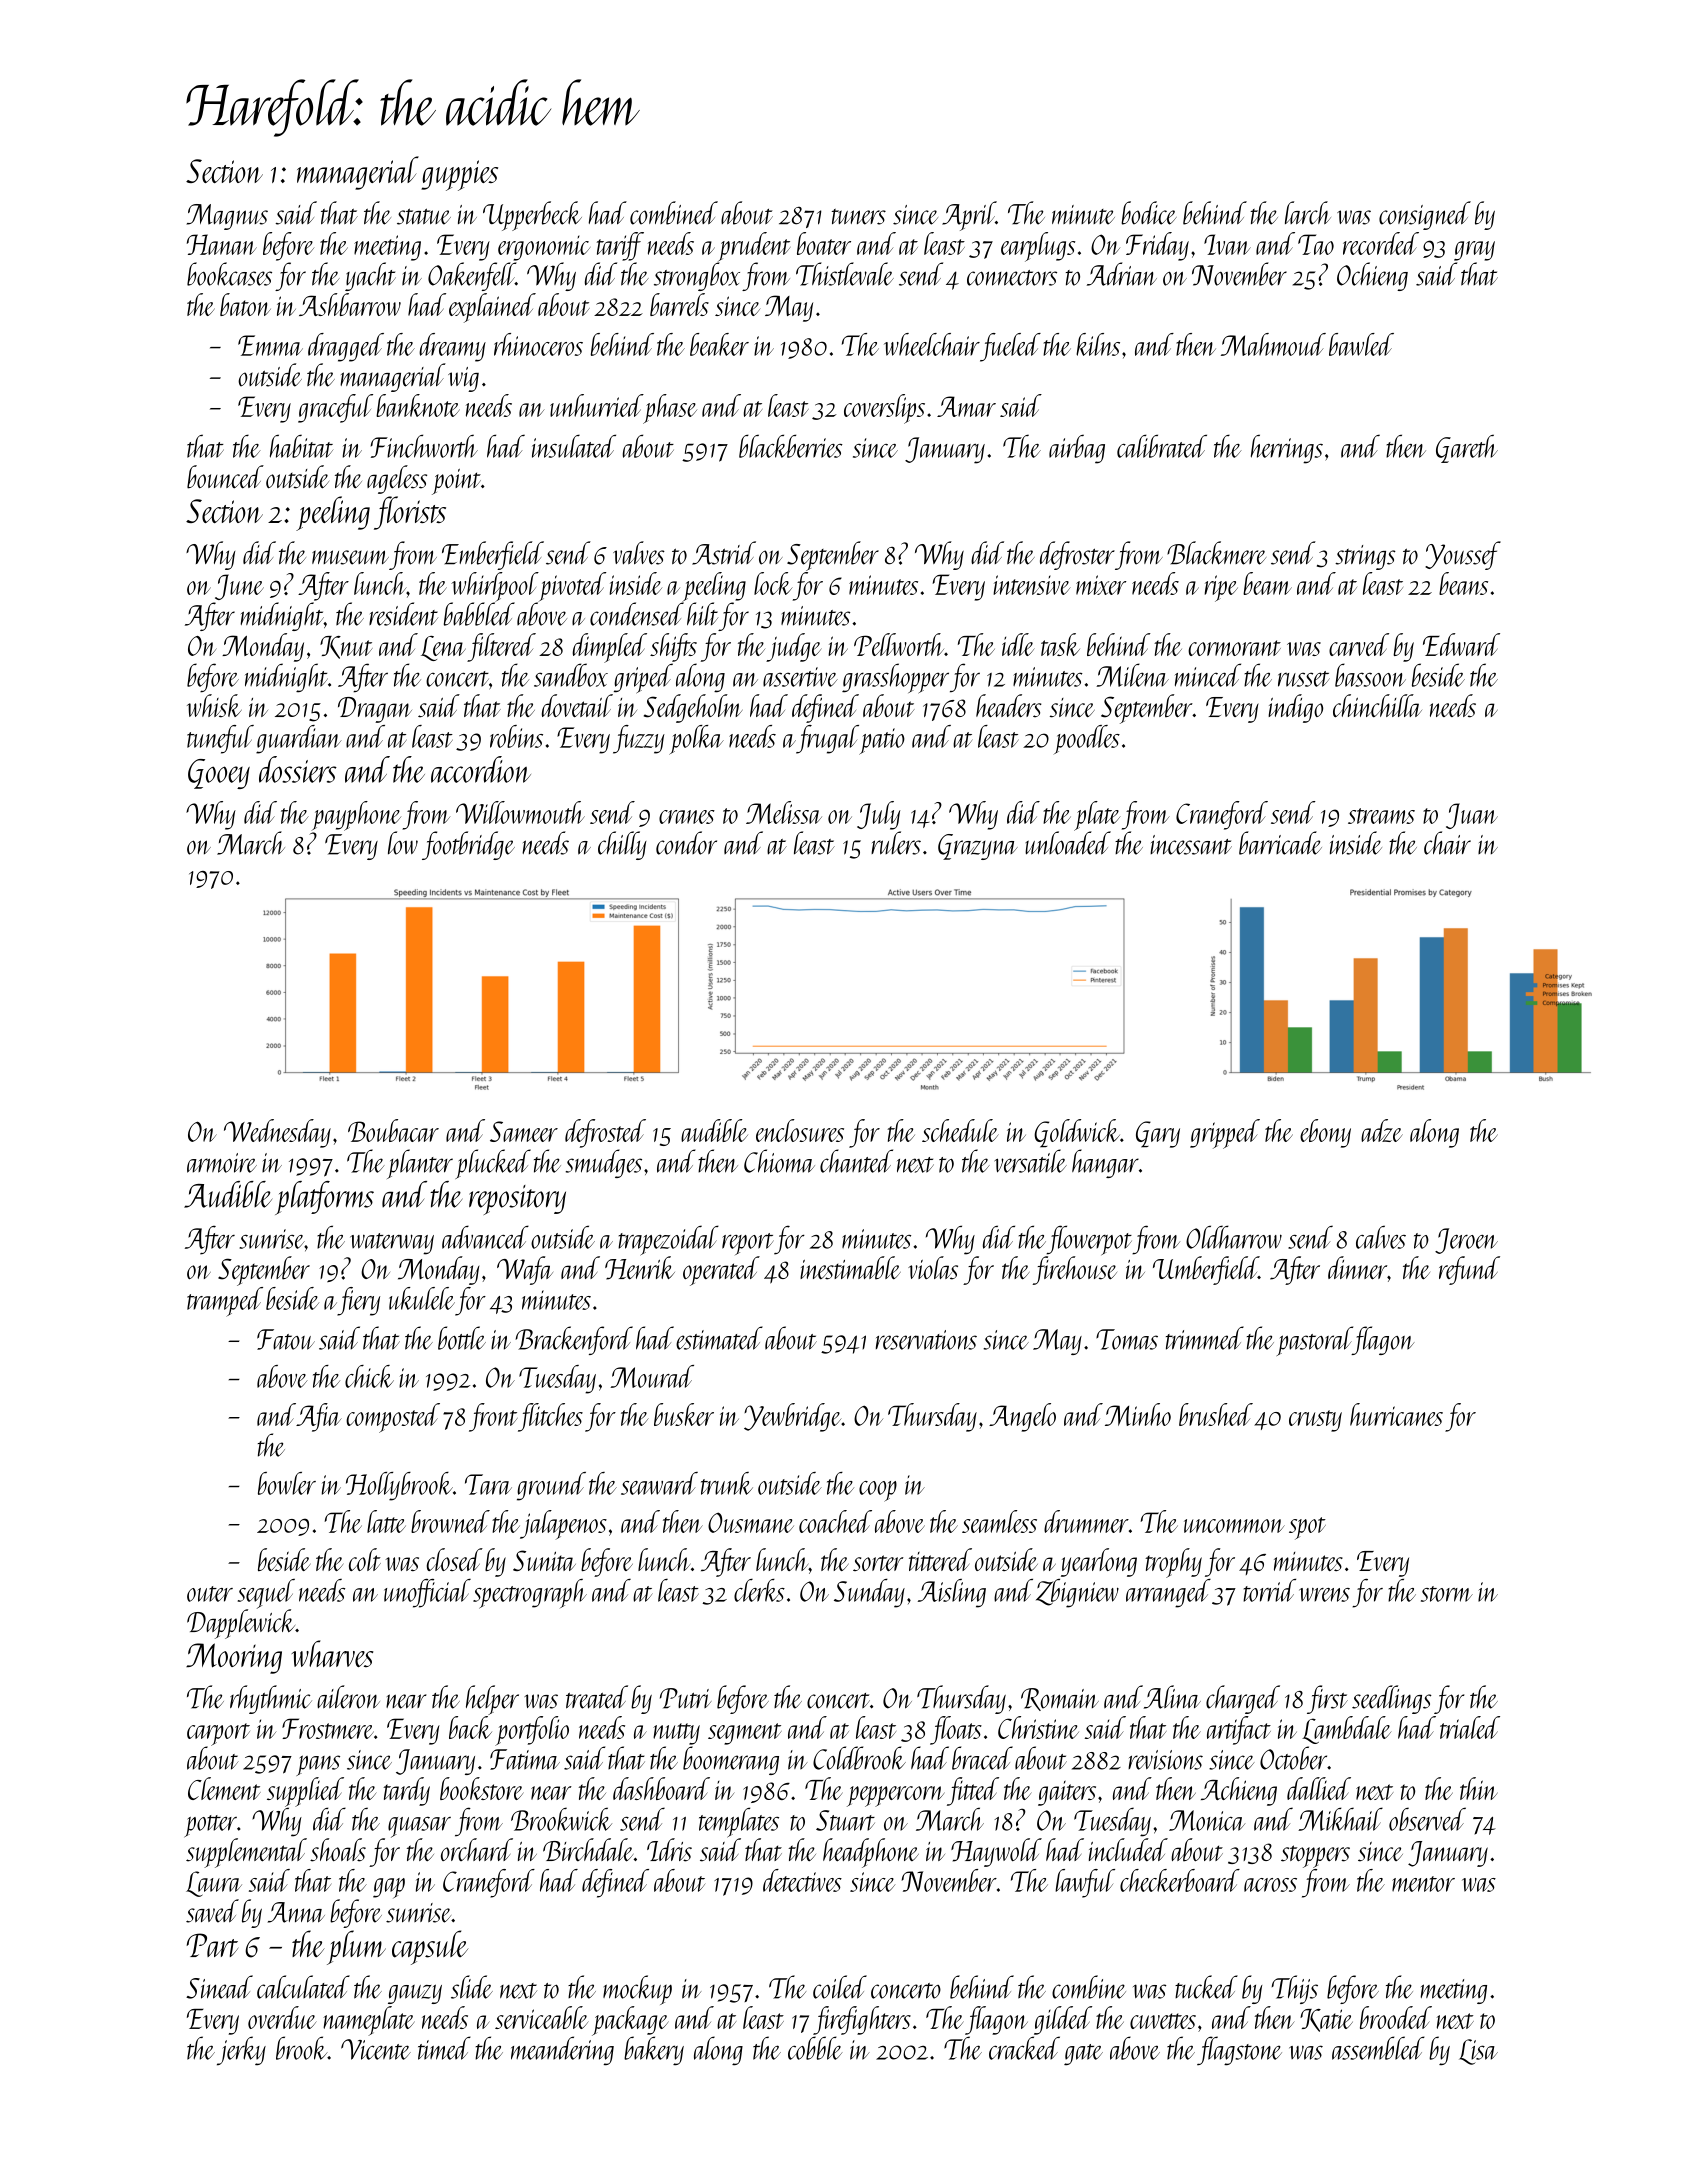  What do you see at coordinates (1267, 583) in the document?
I see `beam` at bounding box center [1267, 583].
